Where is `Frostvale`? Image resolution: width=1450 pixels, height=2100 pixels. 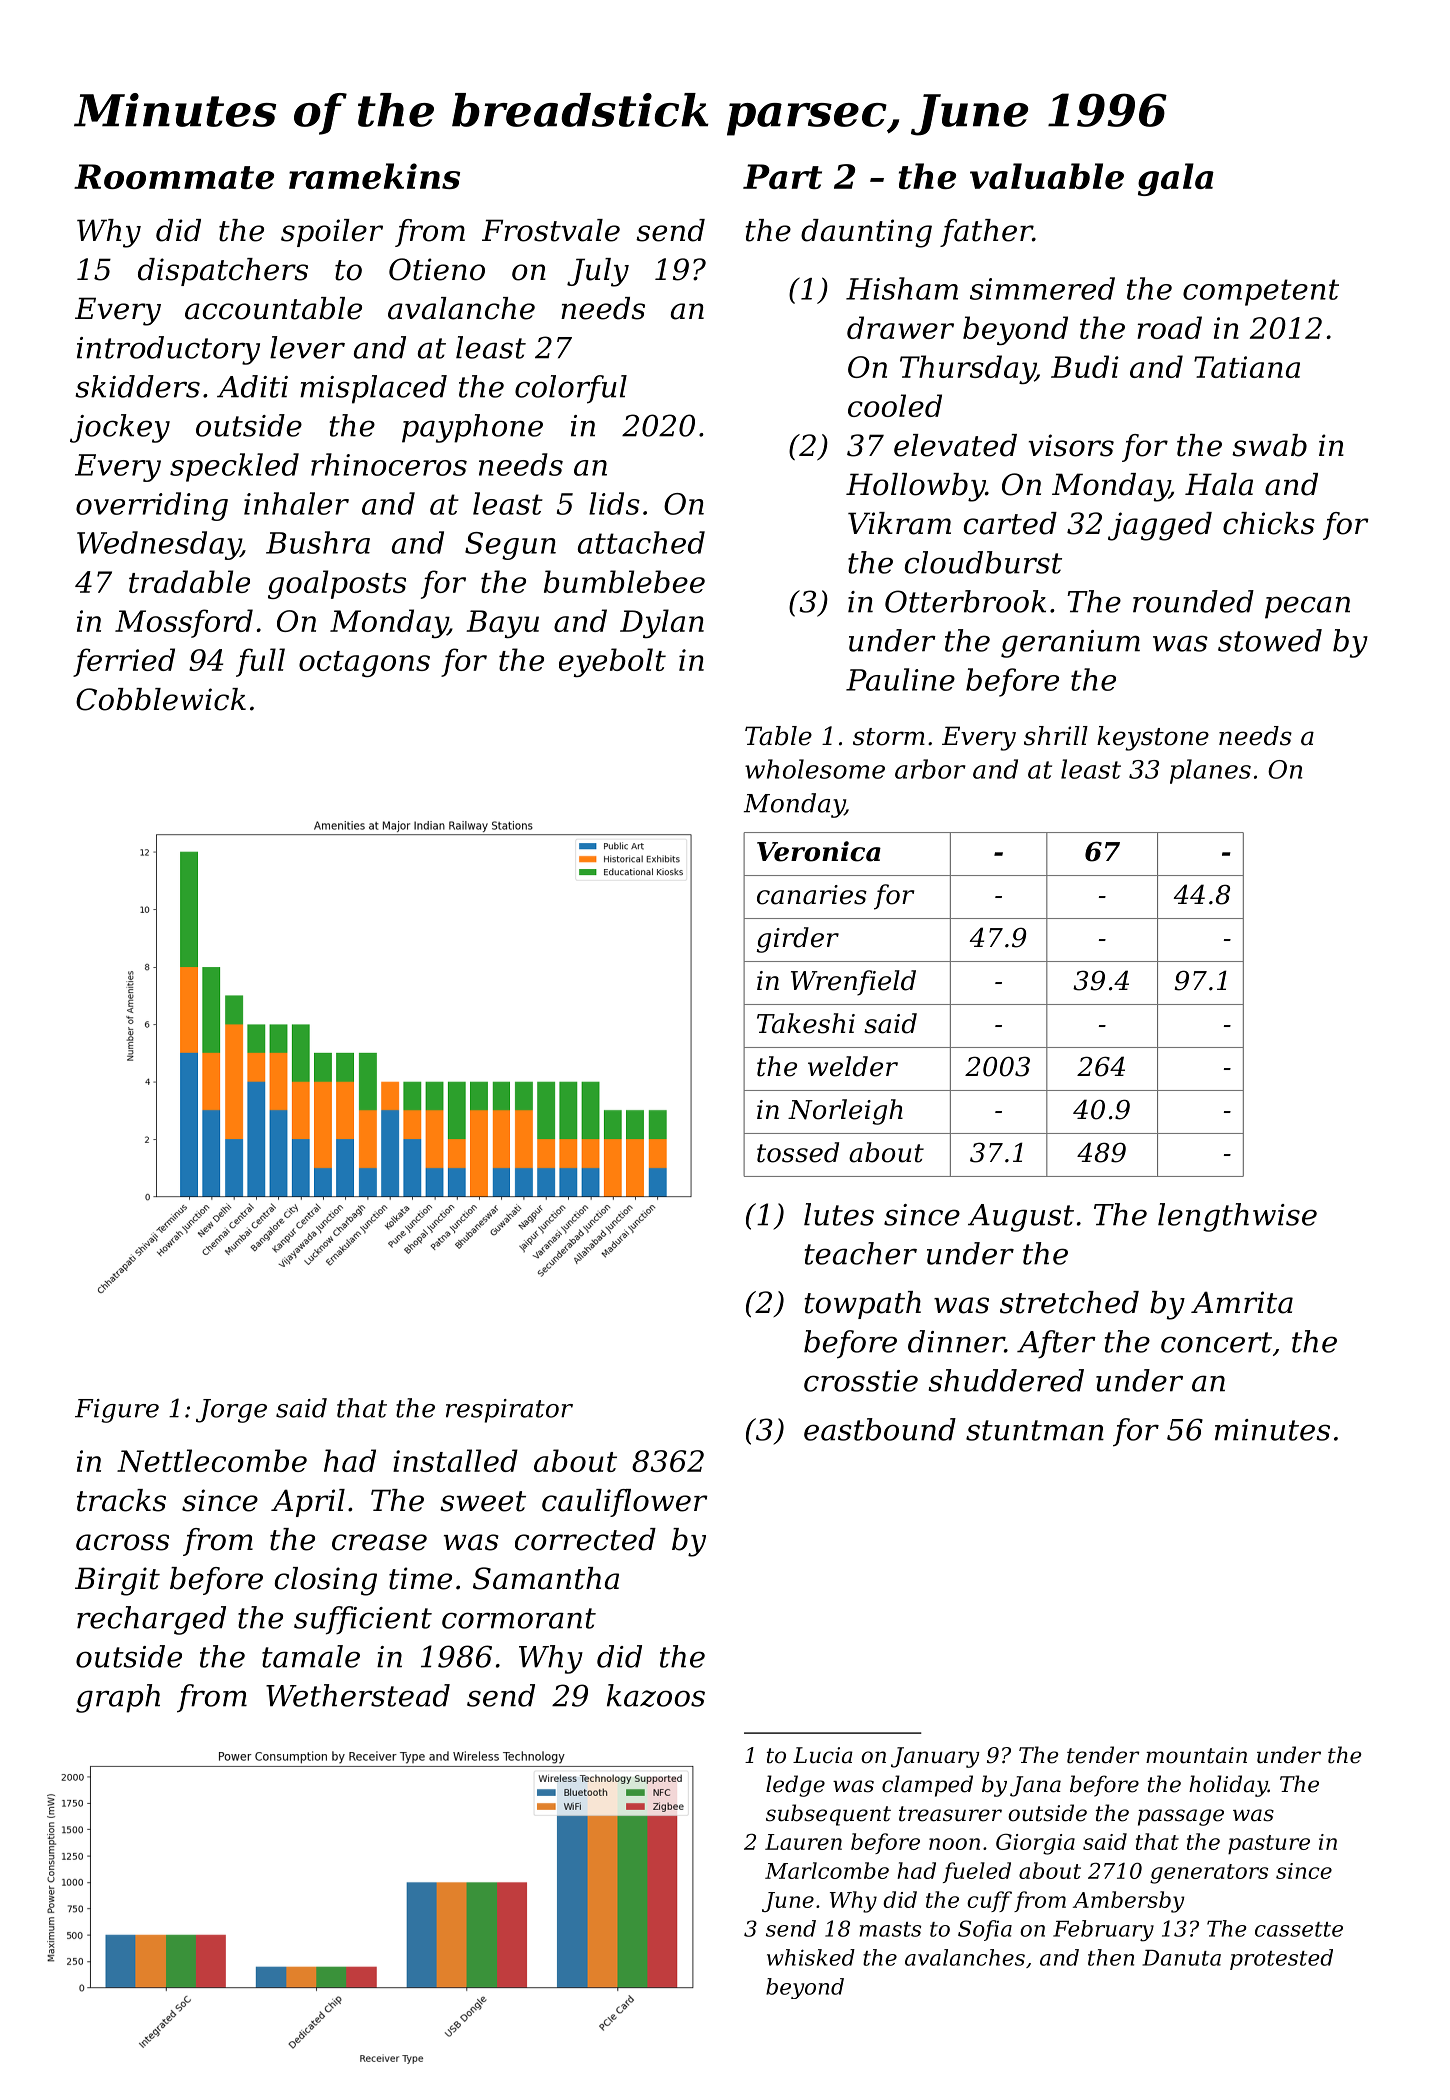
Frostvale is located at coordinates (551, 230).
